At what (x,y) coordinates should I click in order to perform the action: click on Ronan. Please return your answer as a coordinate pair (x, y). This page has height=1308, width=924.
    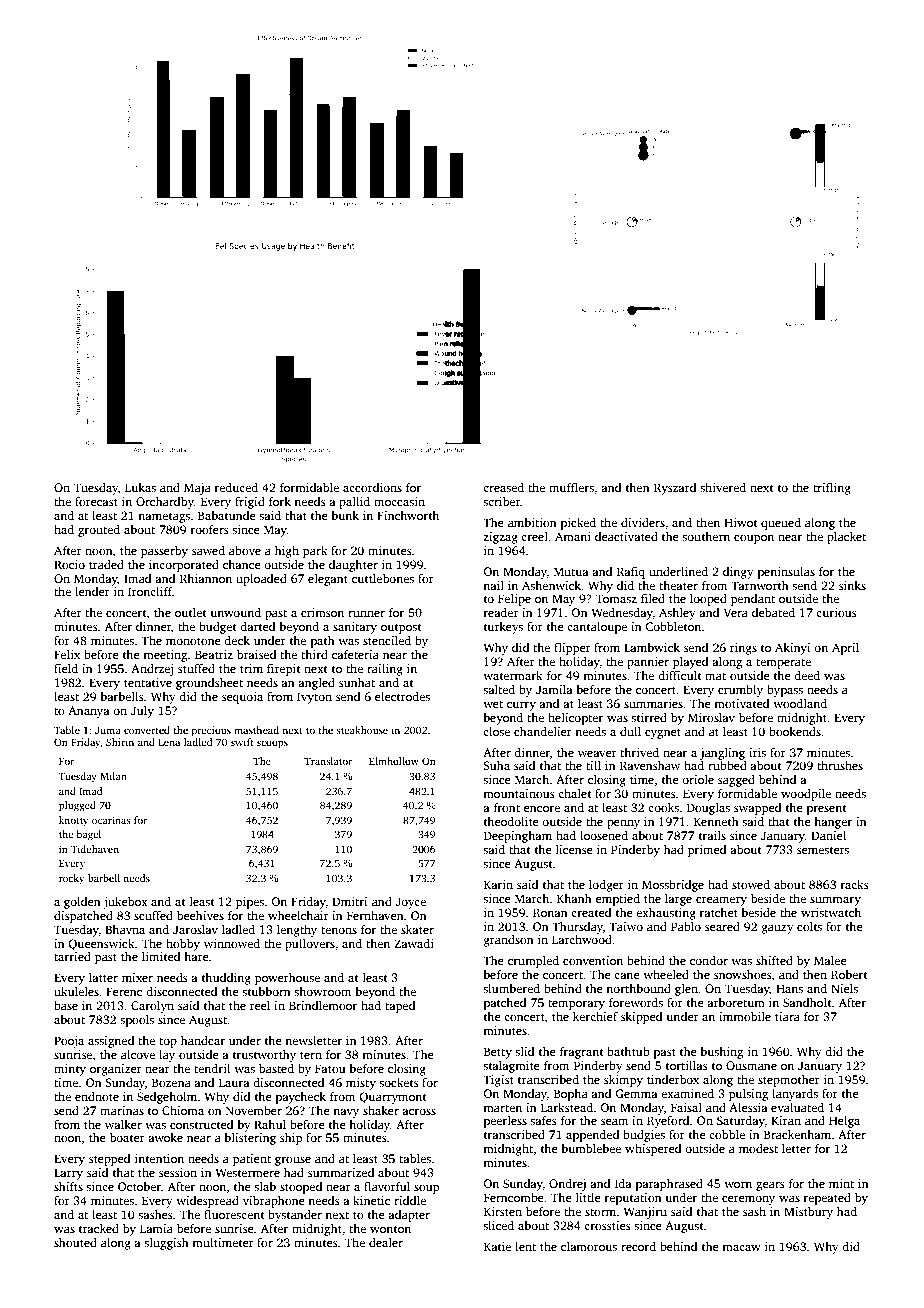
    Looking at the image, I should click on (550, 912).
